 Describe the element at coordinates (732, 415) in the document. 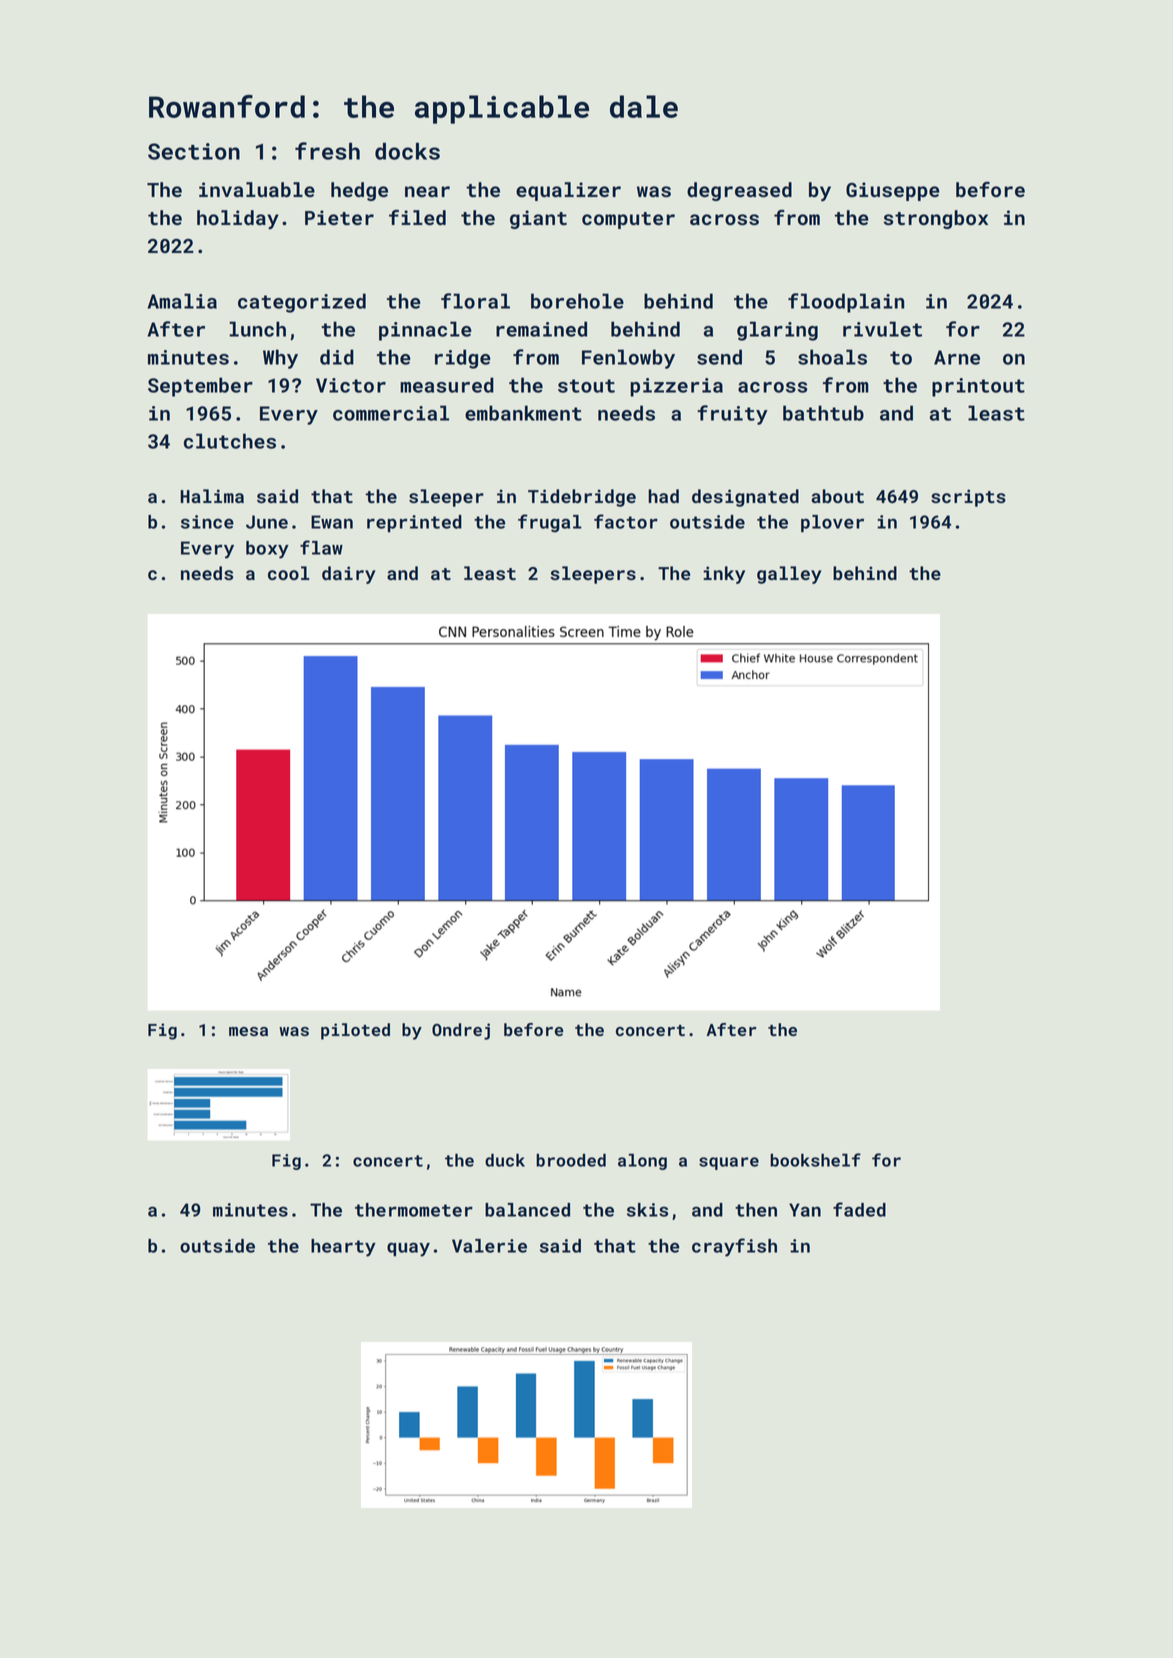

I see `fruity` at that location.
